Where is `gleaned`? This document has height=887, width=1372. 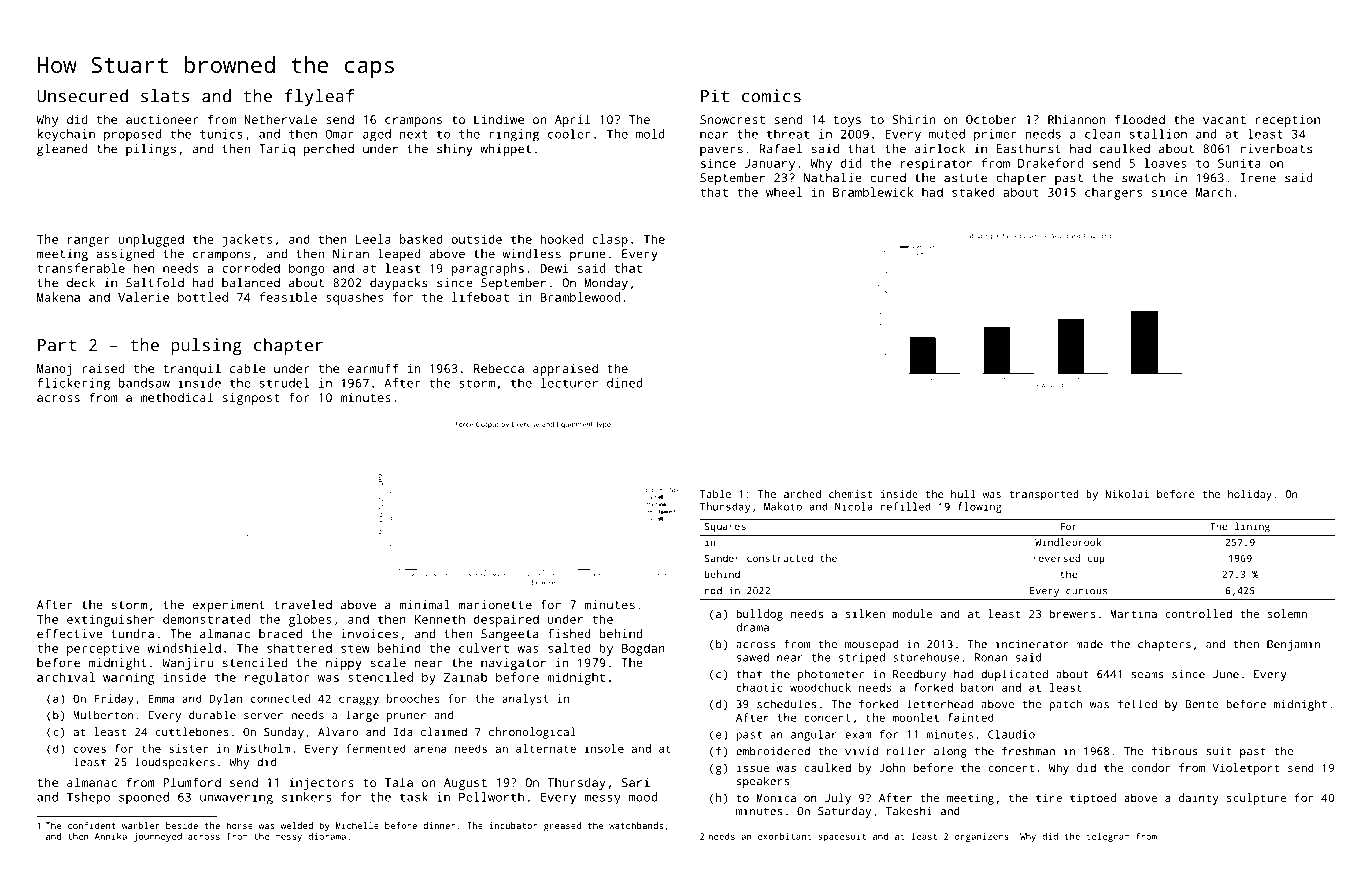 gleaned is located at coordinates (62, 150).
